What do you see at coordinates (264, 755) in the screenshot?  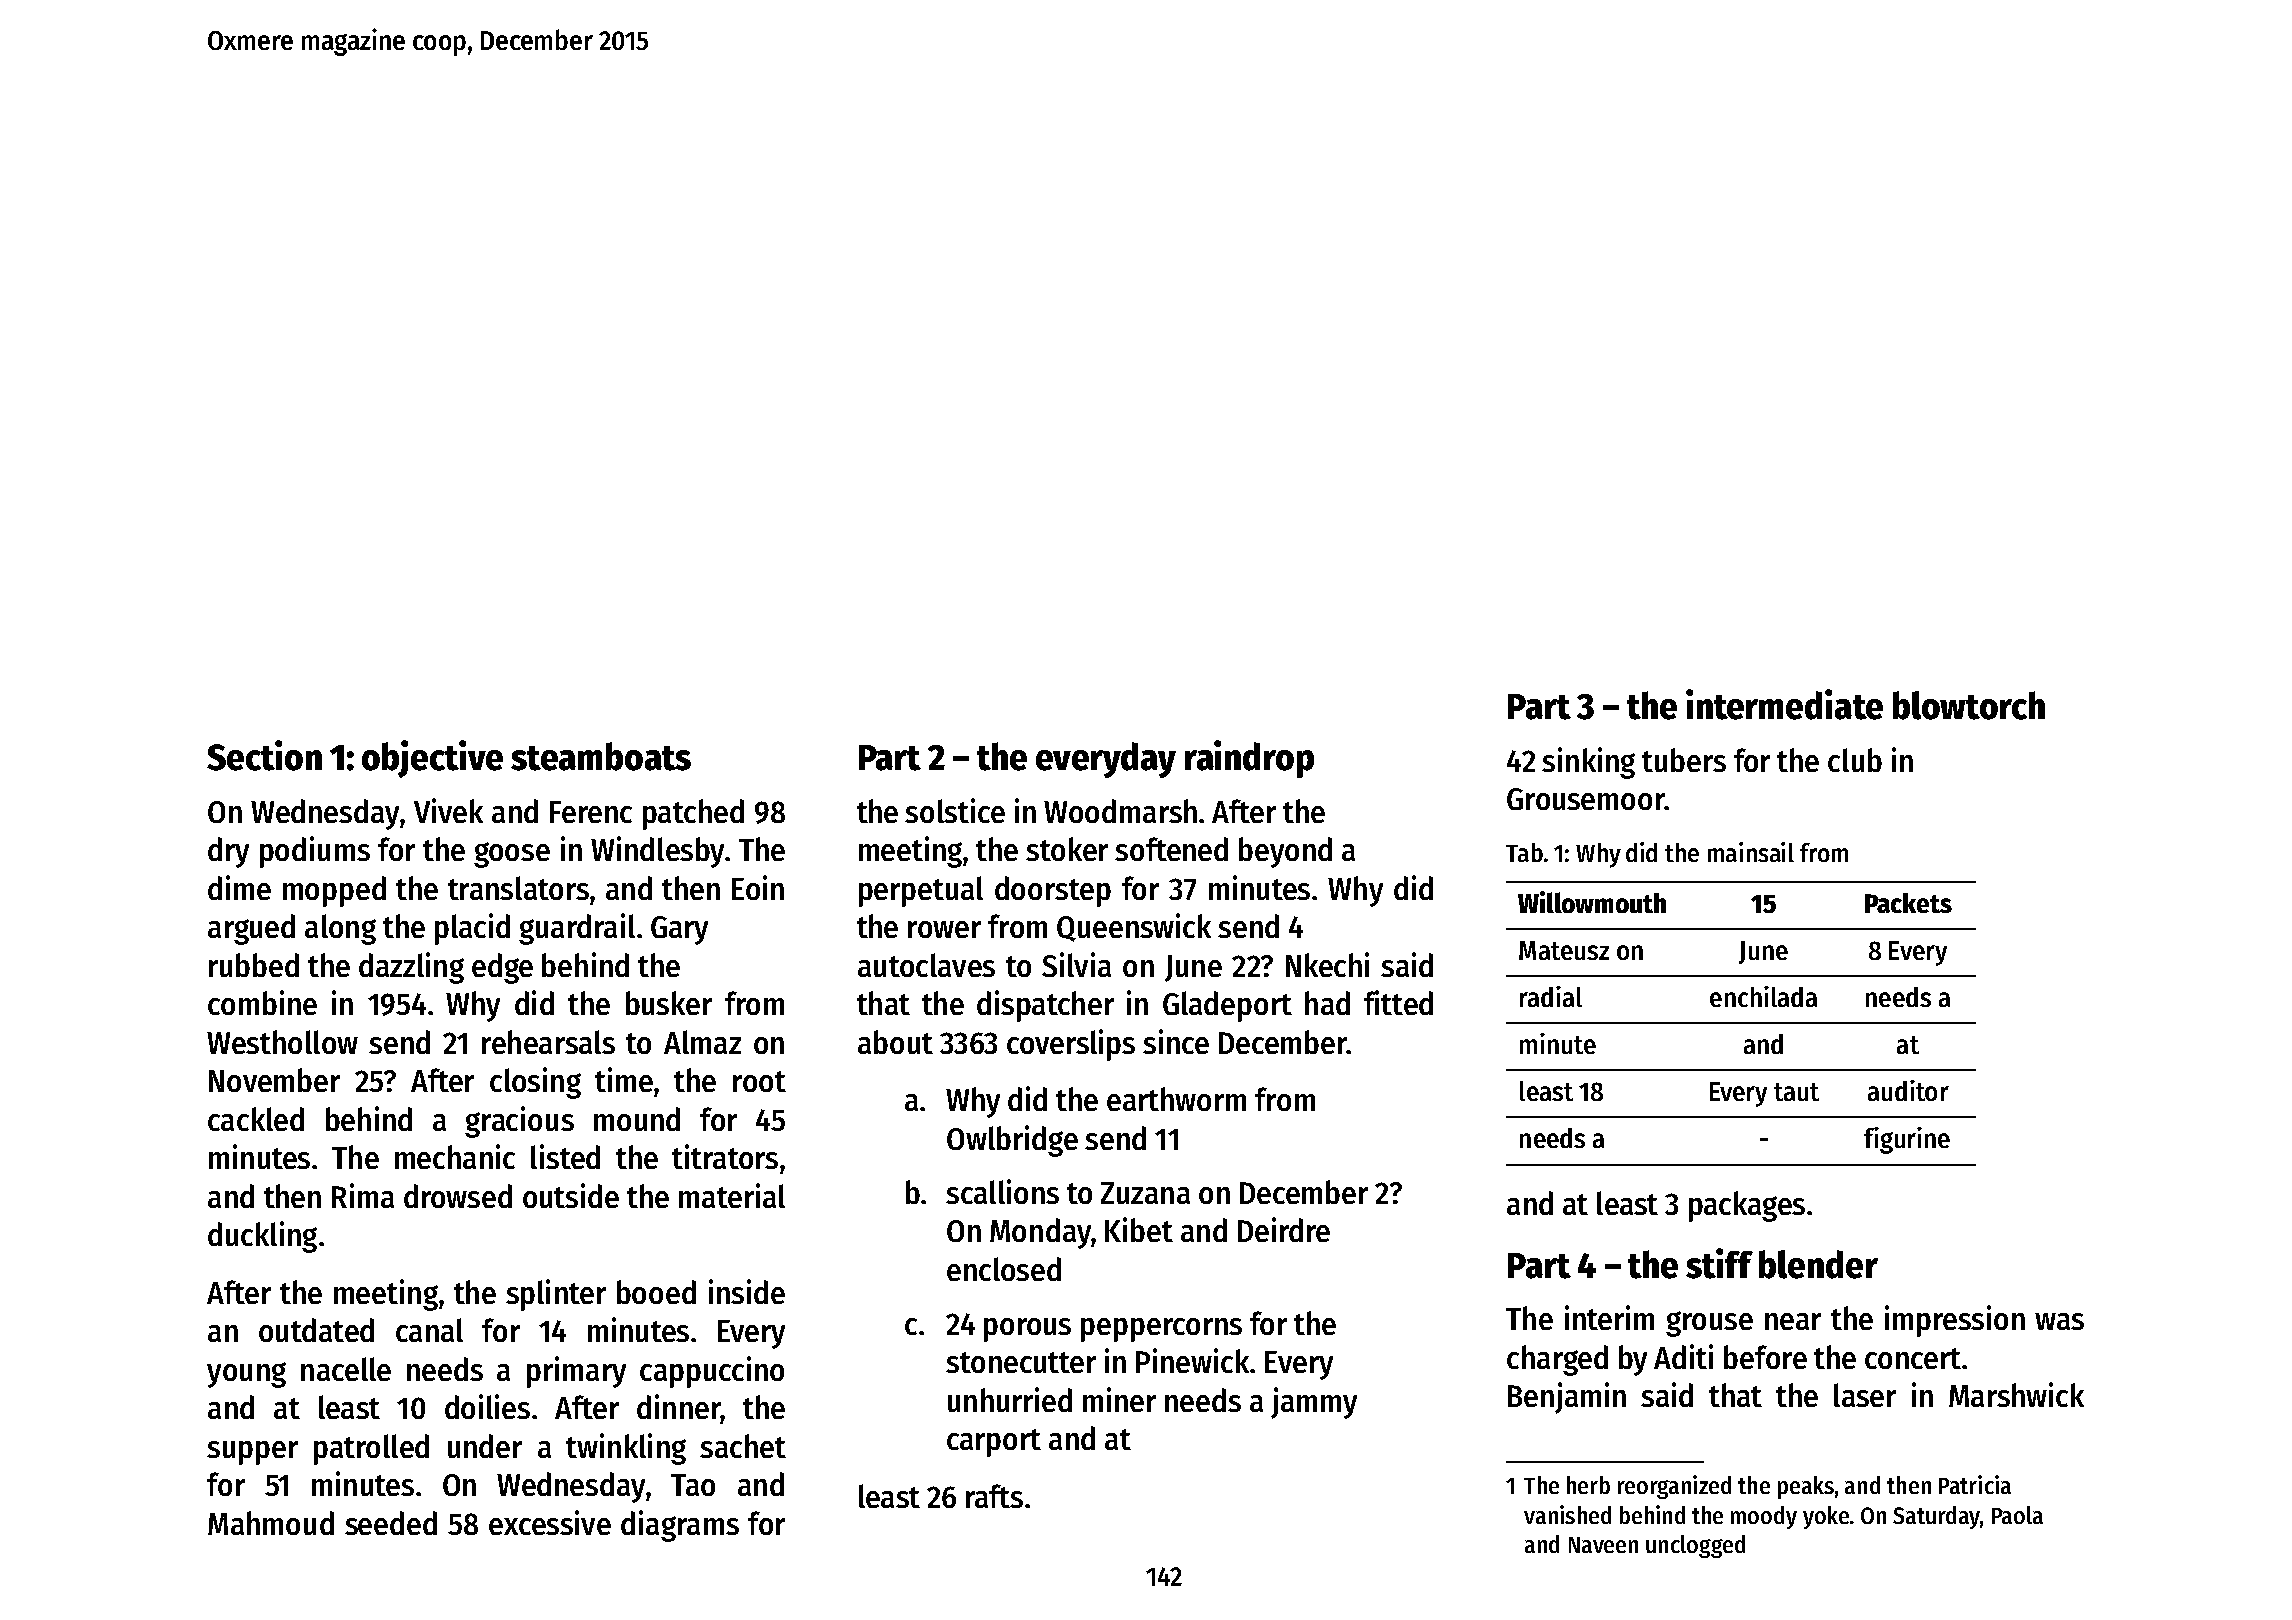 I see `Section` at bounding box center [264, 755].
